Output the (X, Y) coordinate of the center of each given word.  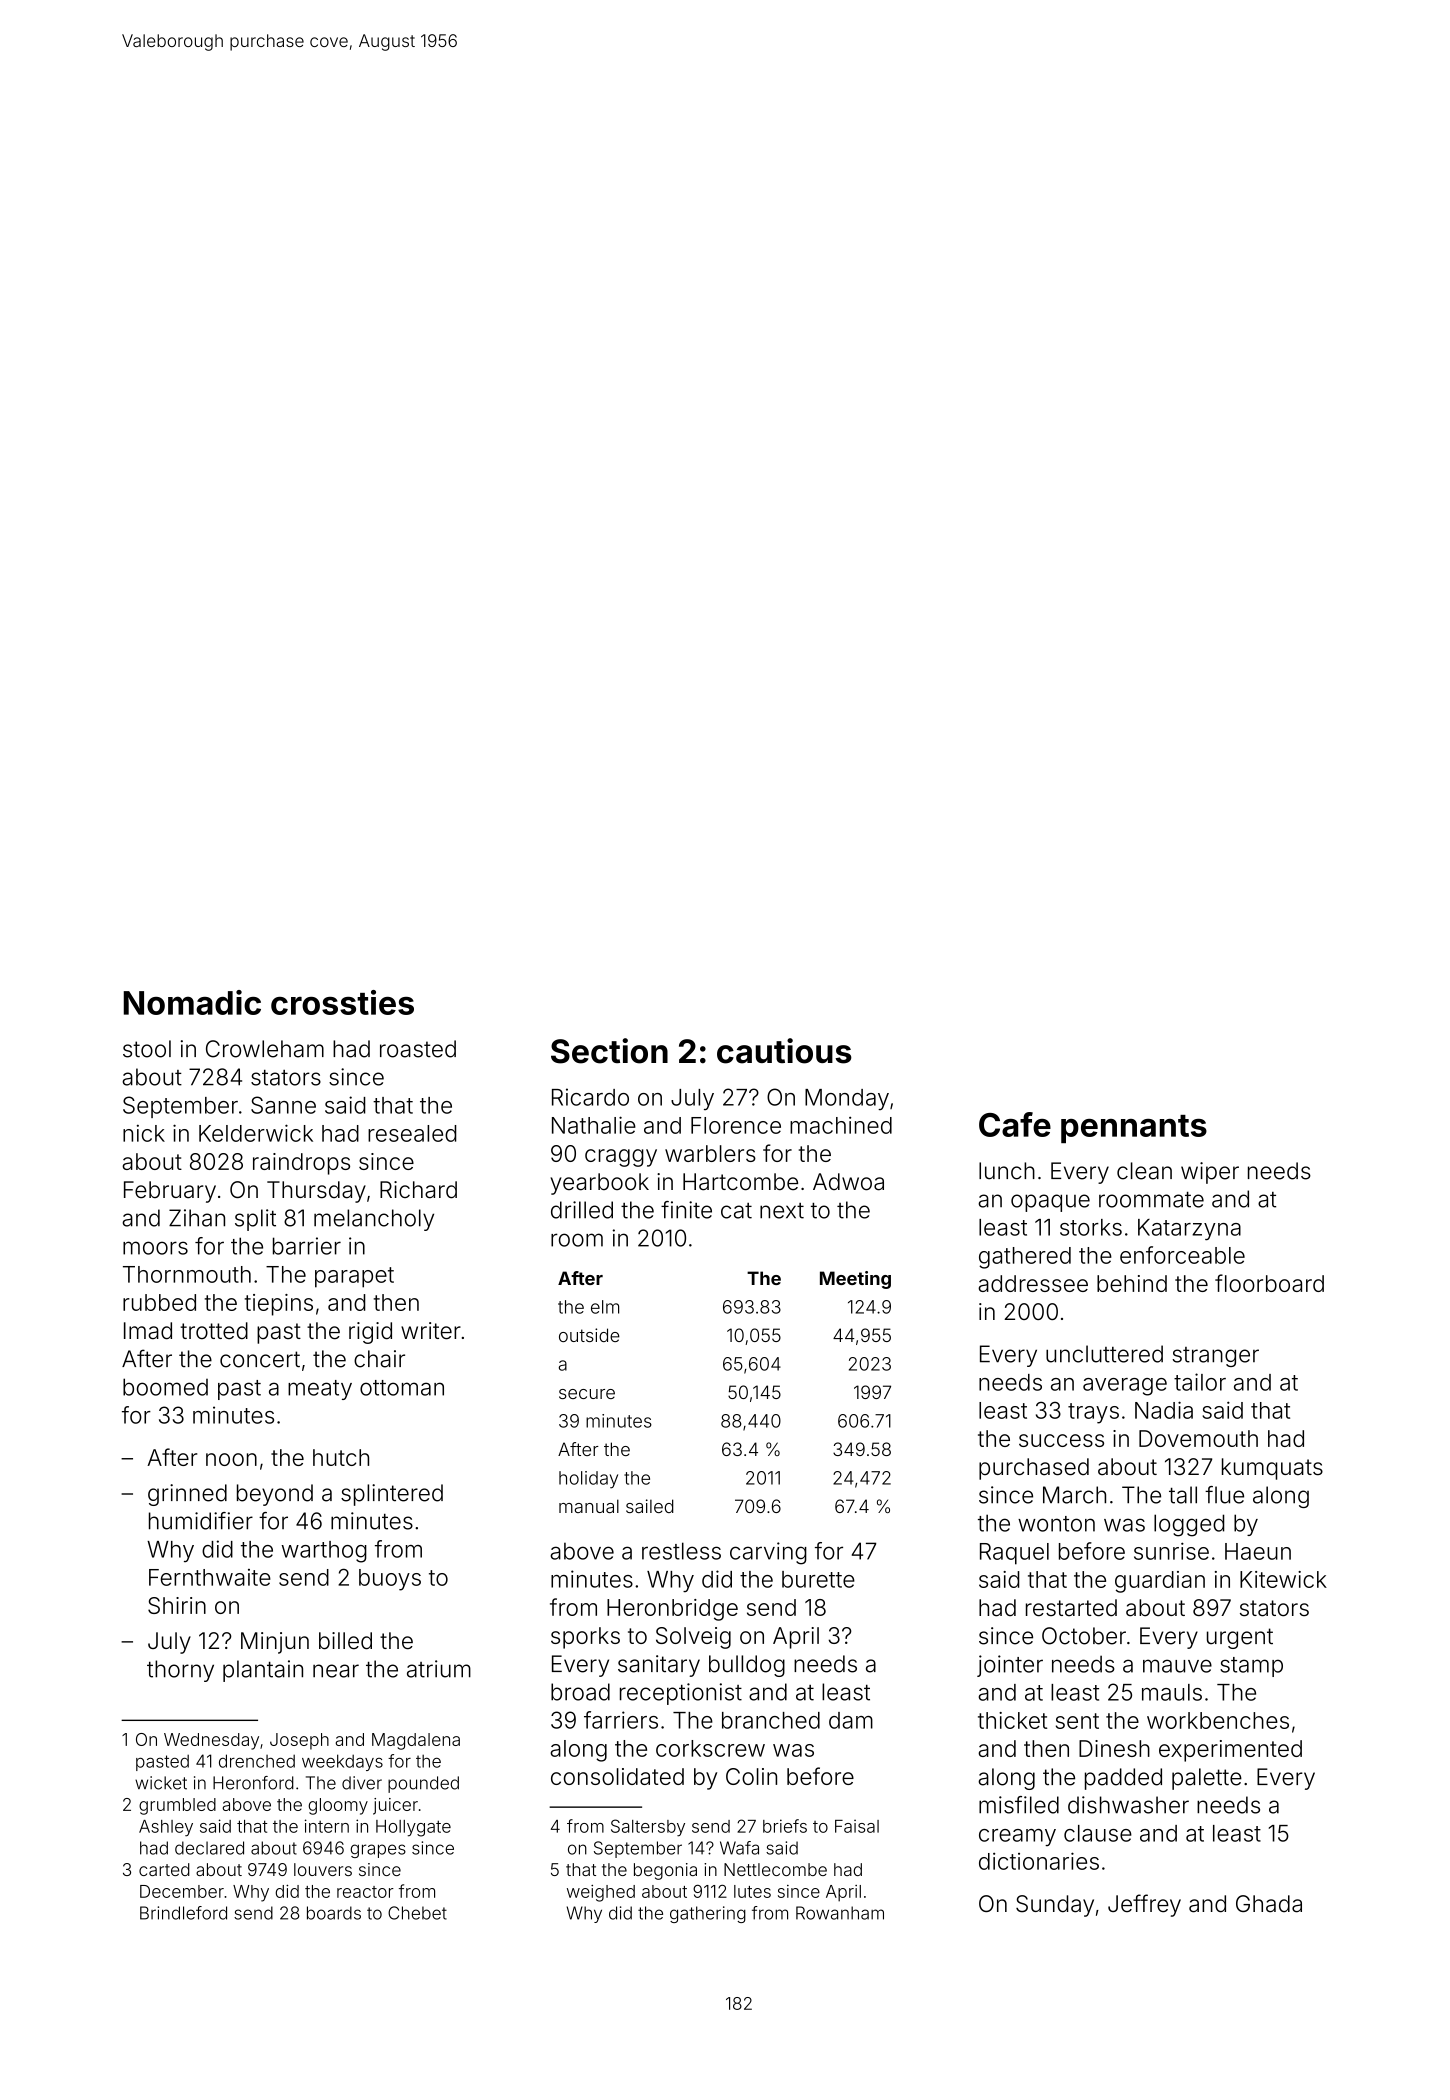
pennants (1134, 1129)
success (1061, 1440)
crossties (342, 1002)
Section (609, 1051)
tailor (1200, 1382)
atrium (439, 1669)
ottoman (402, 1388)
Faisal (857, 1826)
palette (1207, 1779)
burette (818, 1579)
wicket (161, 1783)
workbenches (1218, 1720)
